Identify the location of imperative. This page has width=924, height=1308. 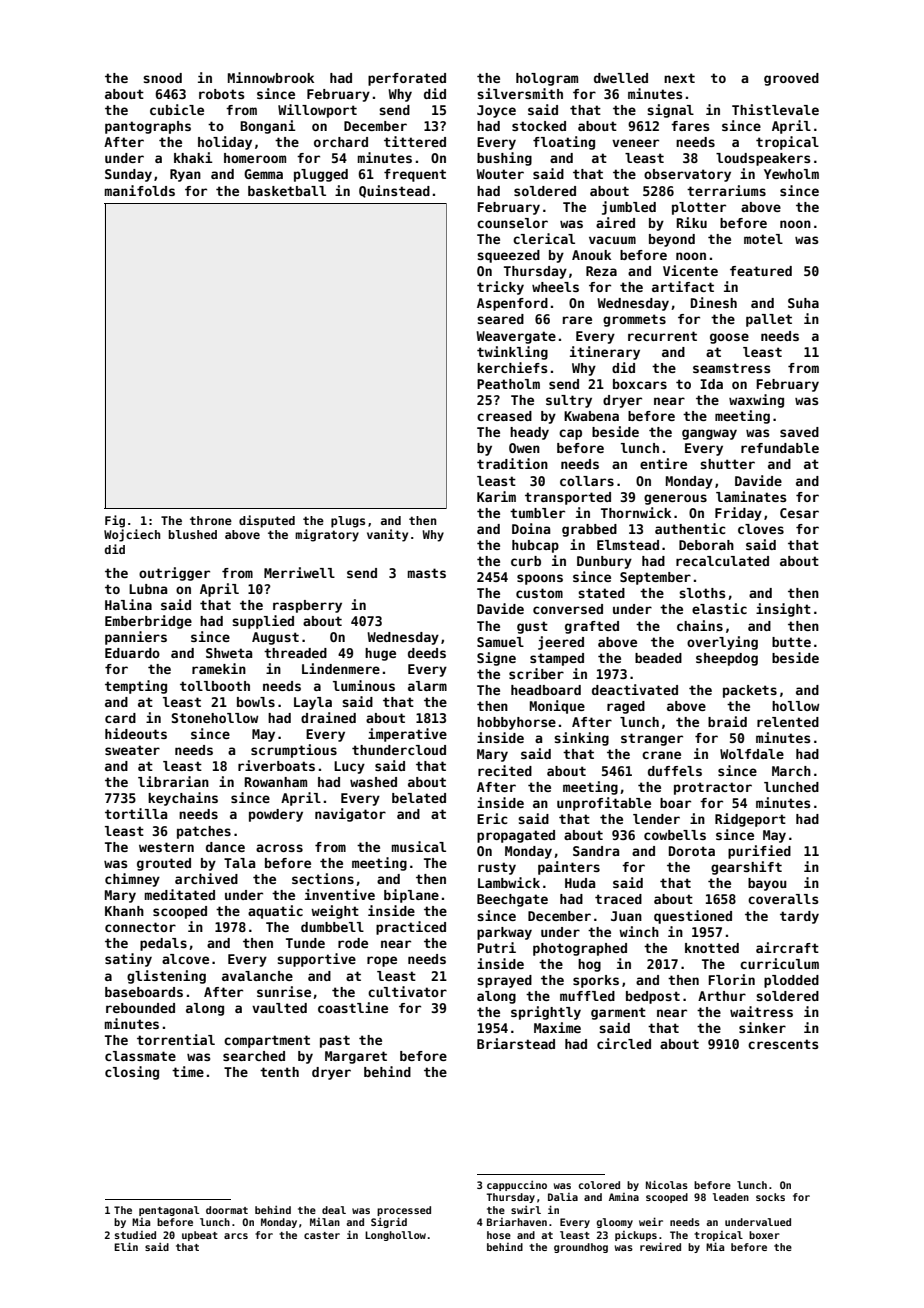
(407, 735).
